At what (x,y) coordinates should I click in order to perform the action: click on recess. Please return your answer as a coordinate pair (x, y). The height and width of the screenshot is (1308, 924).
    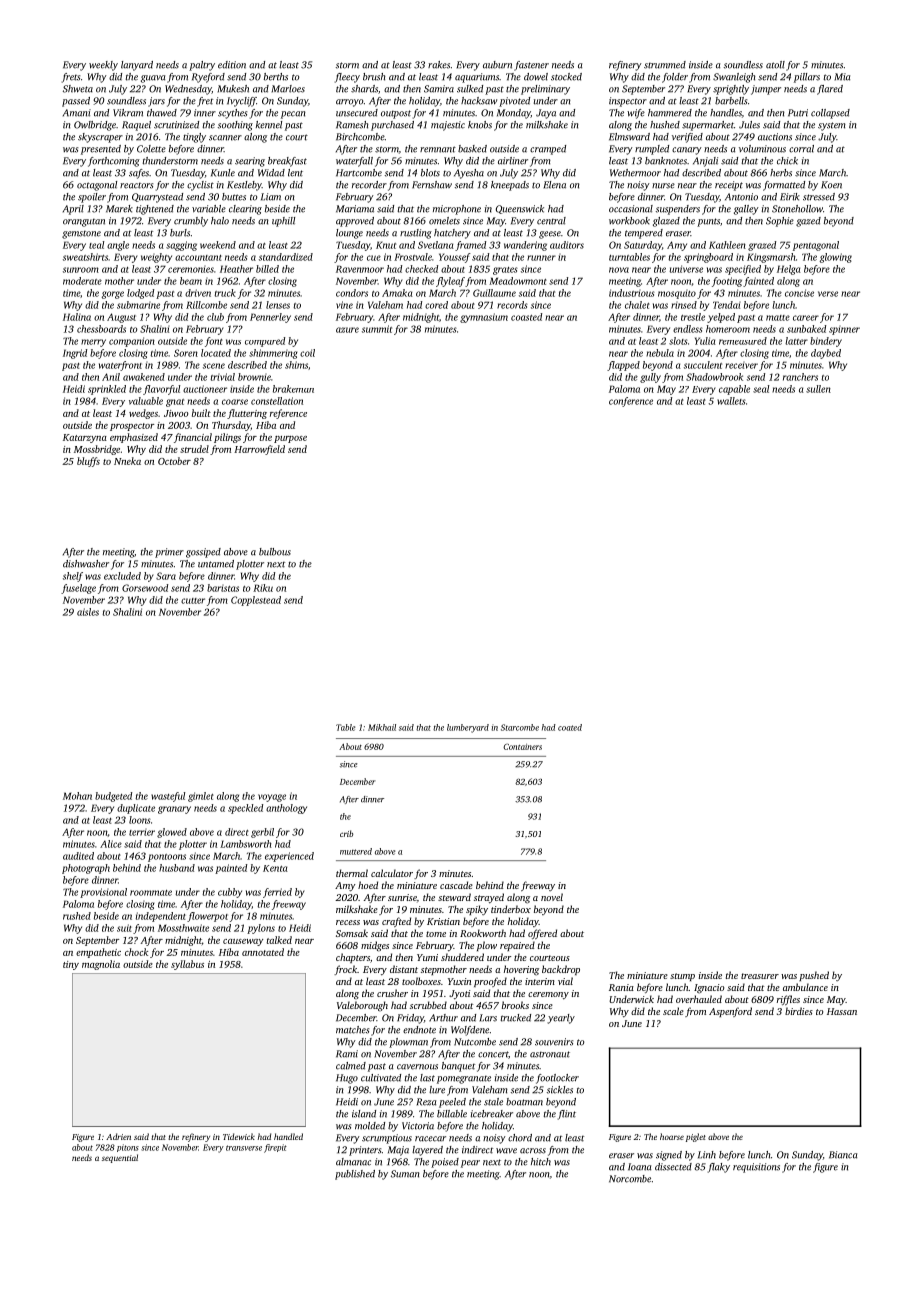
    Looking at the image, I should click on (348, 922).
